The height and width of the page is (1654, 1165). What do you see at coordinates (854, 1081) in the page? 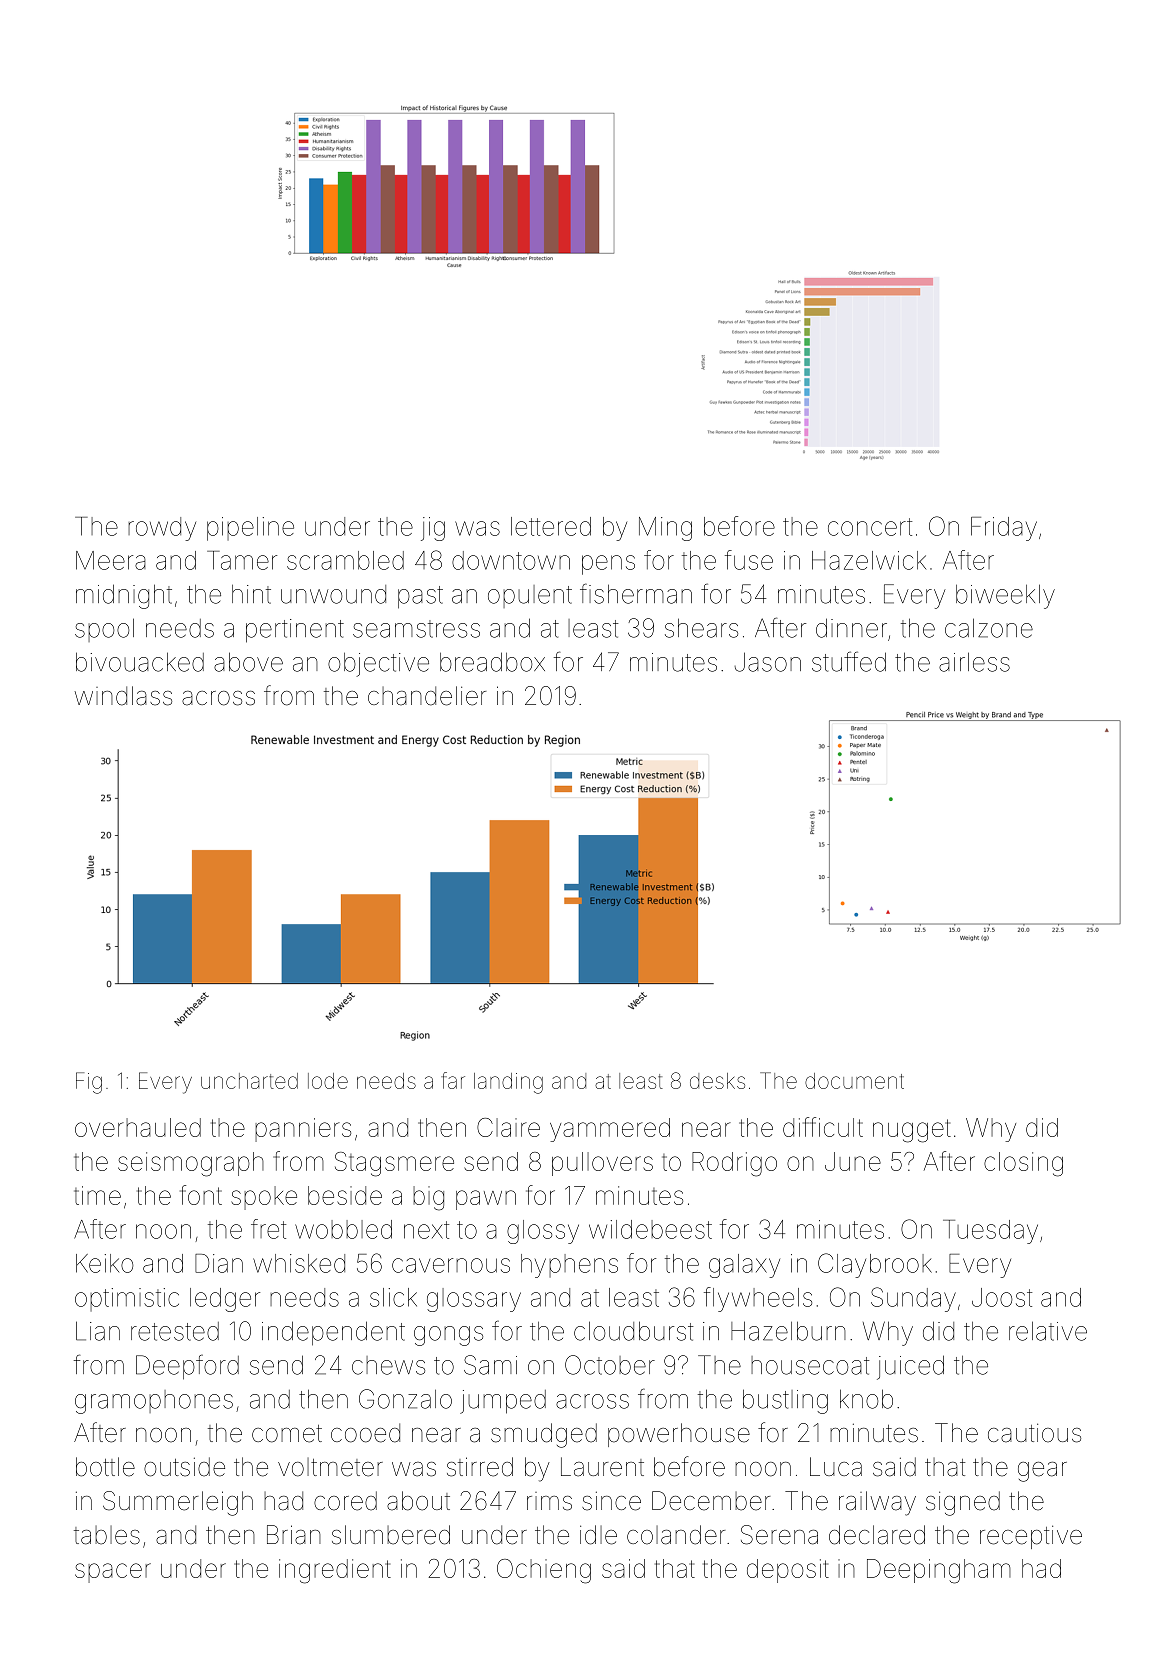
I see `document` at bounding box center [854, 1081].
